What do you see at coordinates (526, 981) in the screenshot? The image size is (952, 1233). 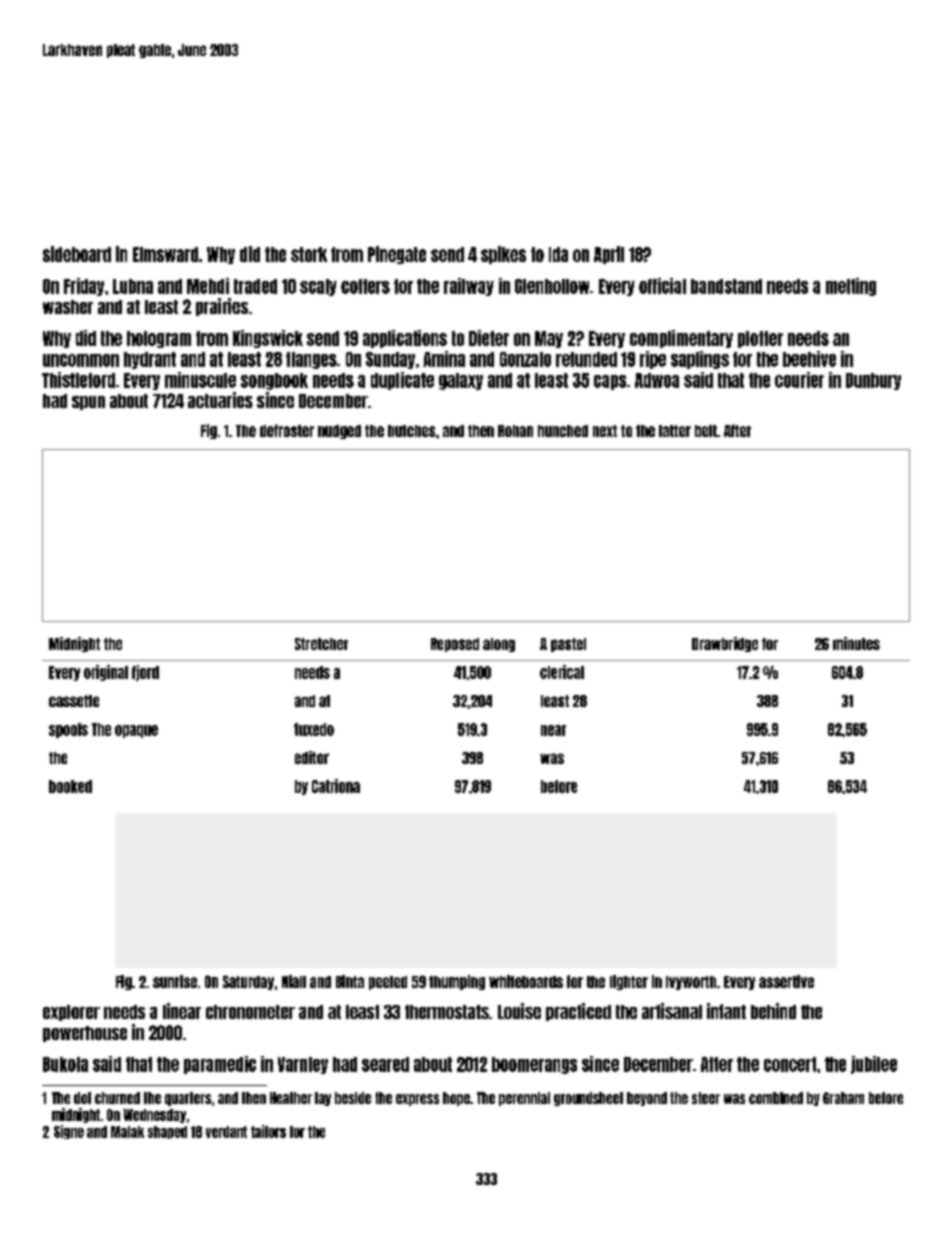 I see `whiteboards` at bounding box center [526, 981].
